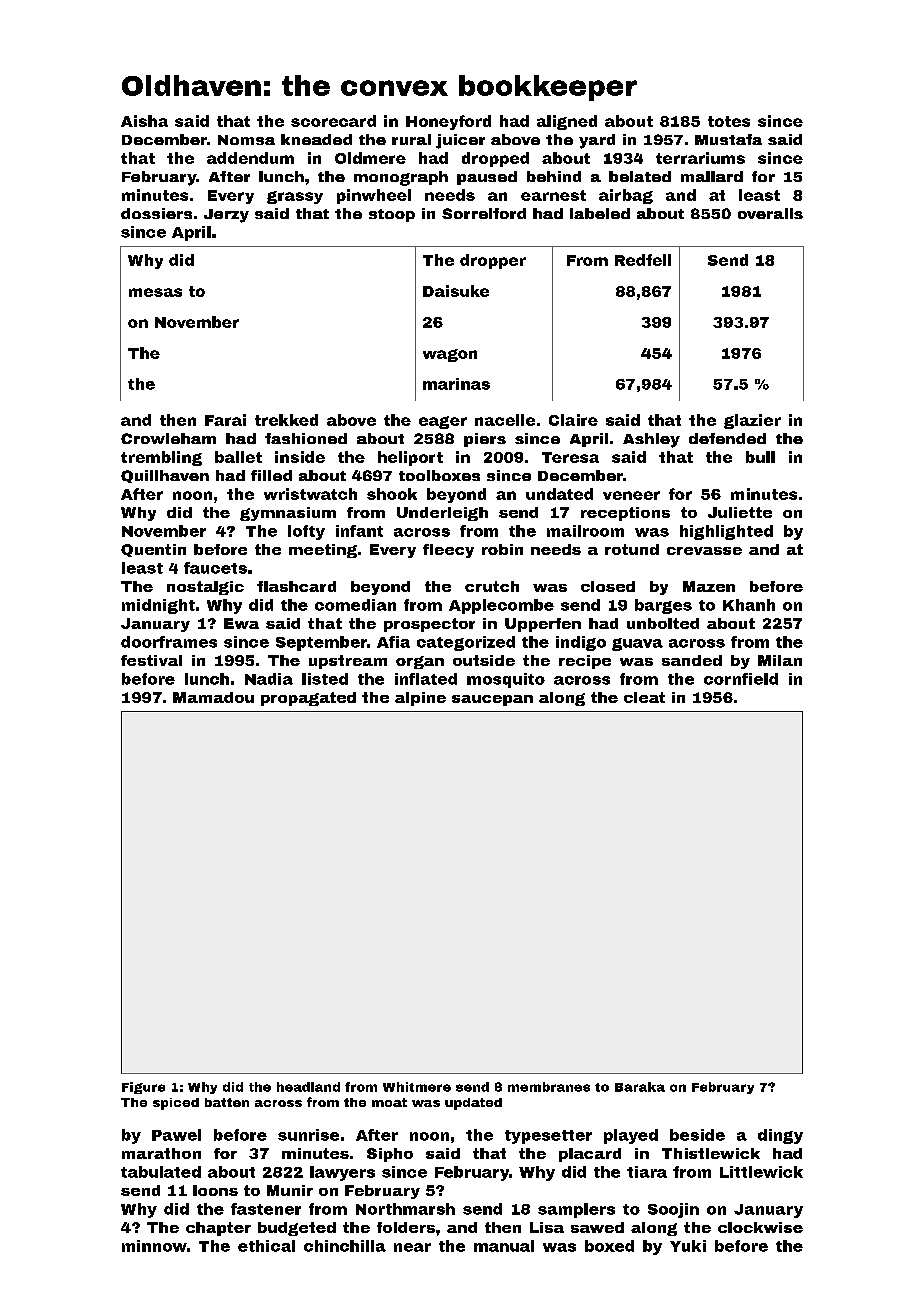 The height and width of the document is (1308, 924). What do you see at coordinates (144, 121) in the document?
I see `Aisha` at bounding box center [144, 121].
